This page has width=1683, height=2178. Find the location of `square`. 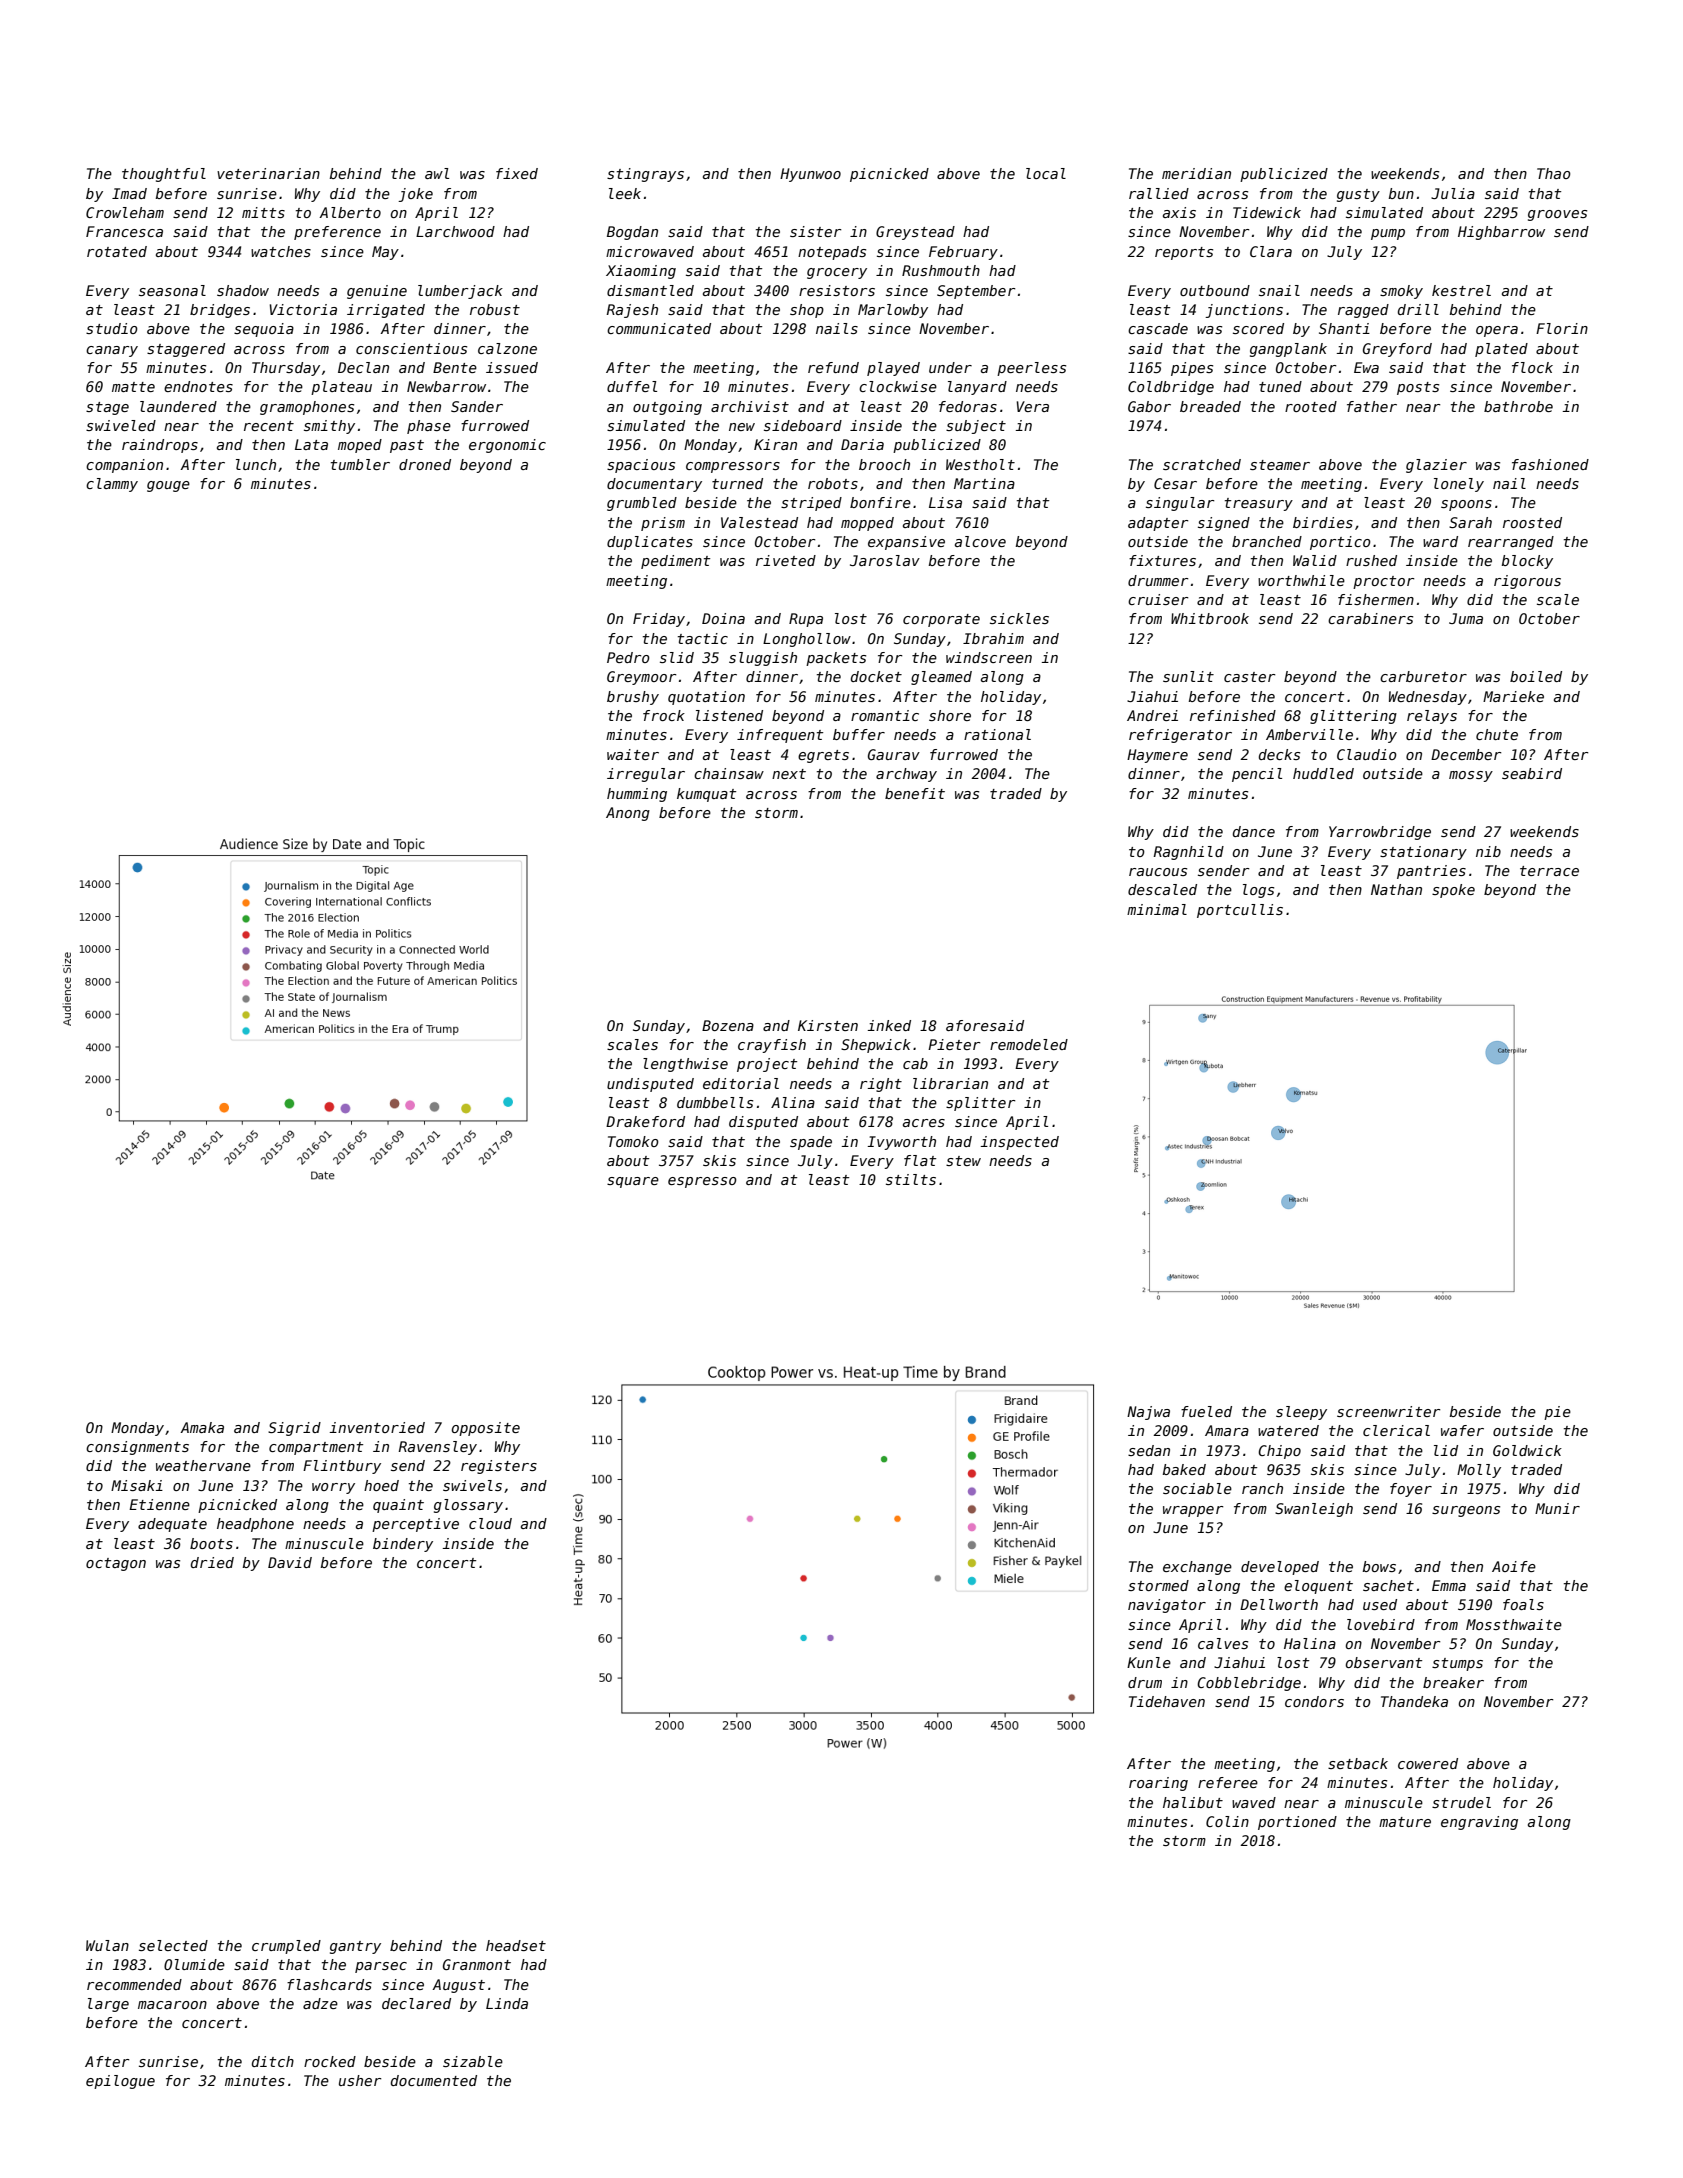

square is located at coordinates (633, 1182).
